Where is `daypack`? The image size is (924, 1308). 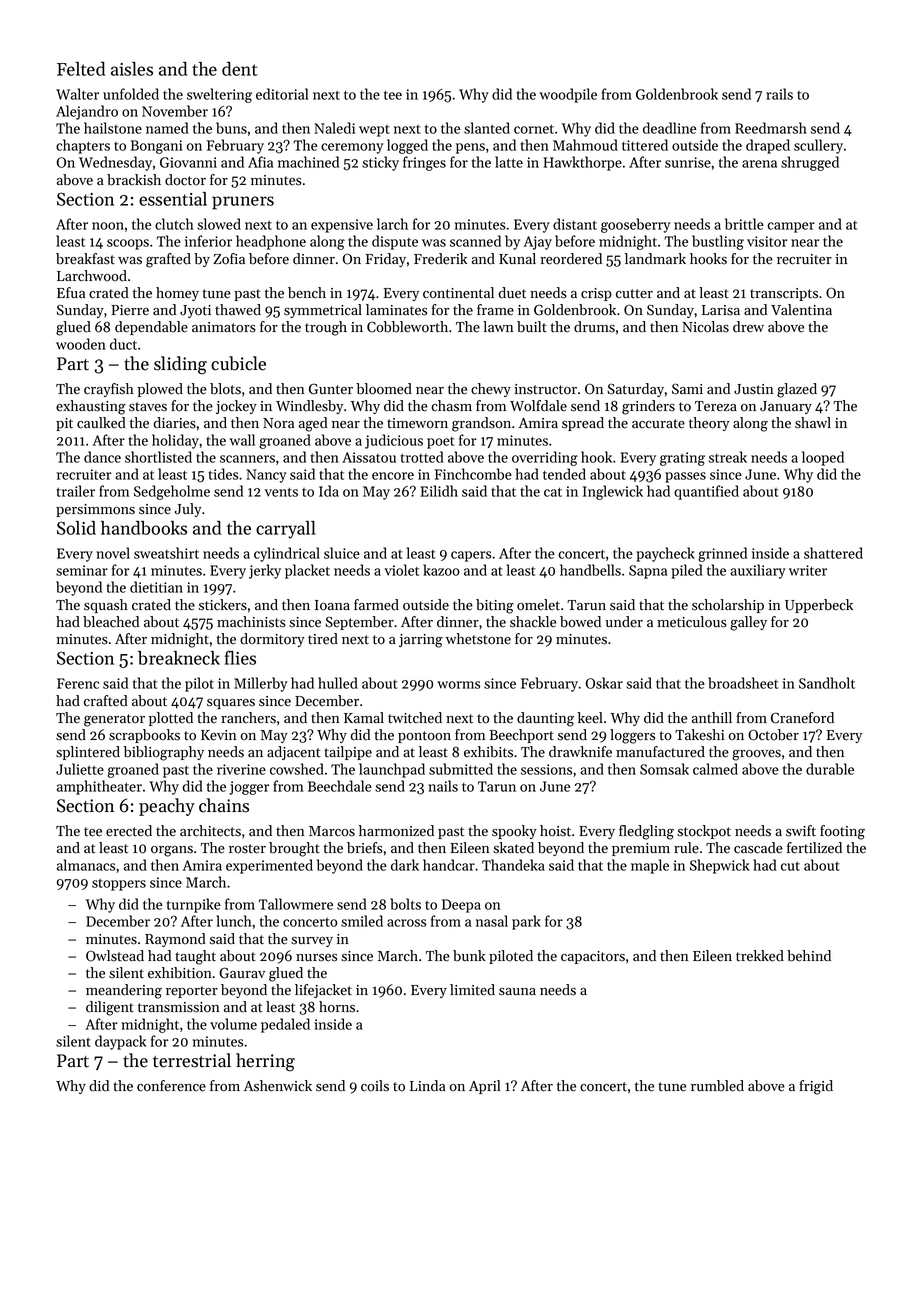
daypack is located at coordinates (120, 1042).
